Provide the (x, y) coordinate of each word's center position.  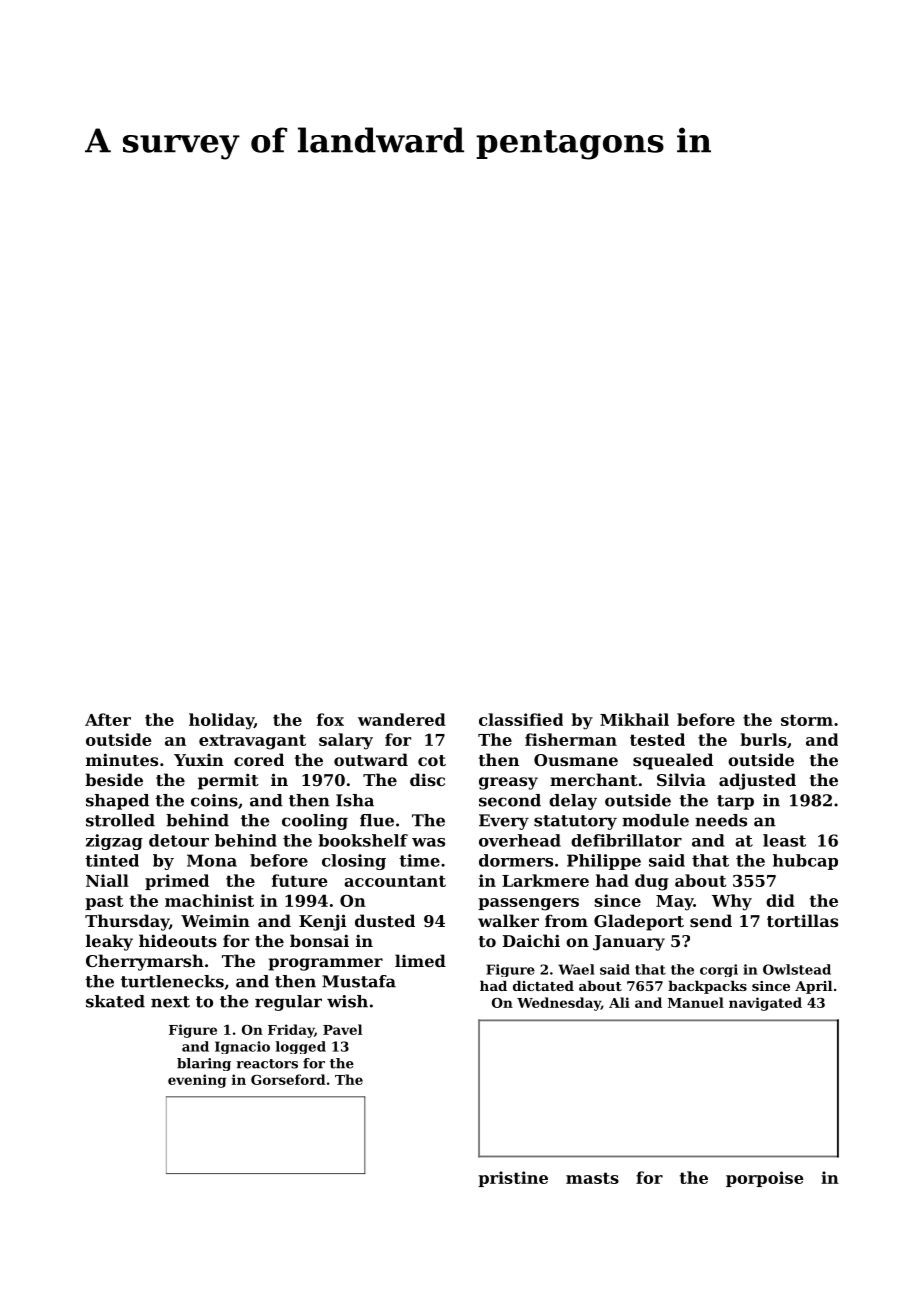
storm (807, 720)
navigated (765, 1004)
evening (197, 1081)
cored (259, 759)
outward (371, 759)
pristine (513, 1179)
